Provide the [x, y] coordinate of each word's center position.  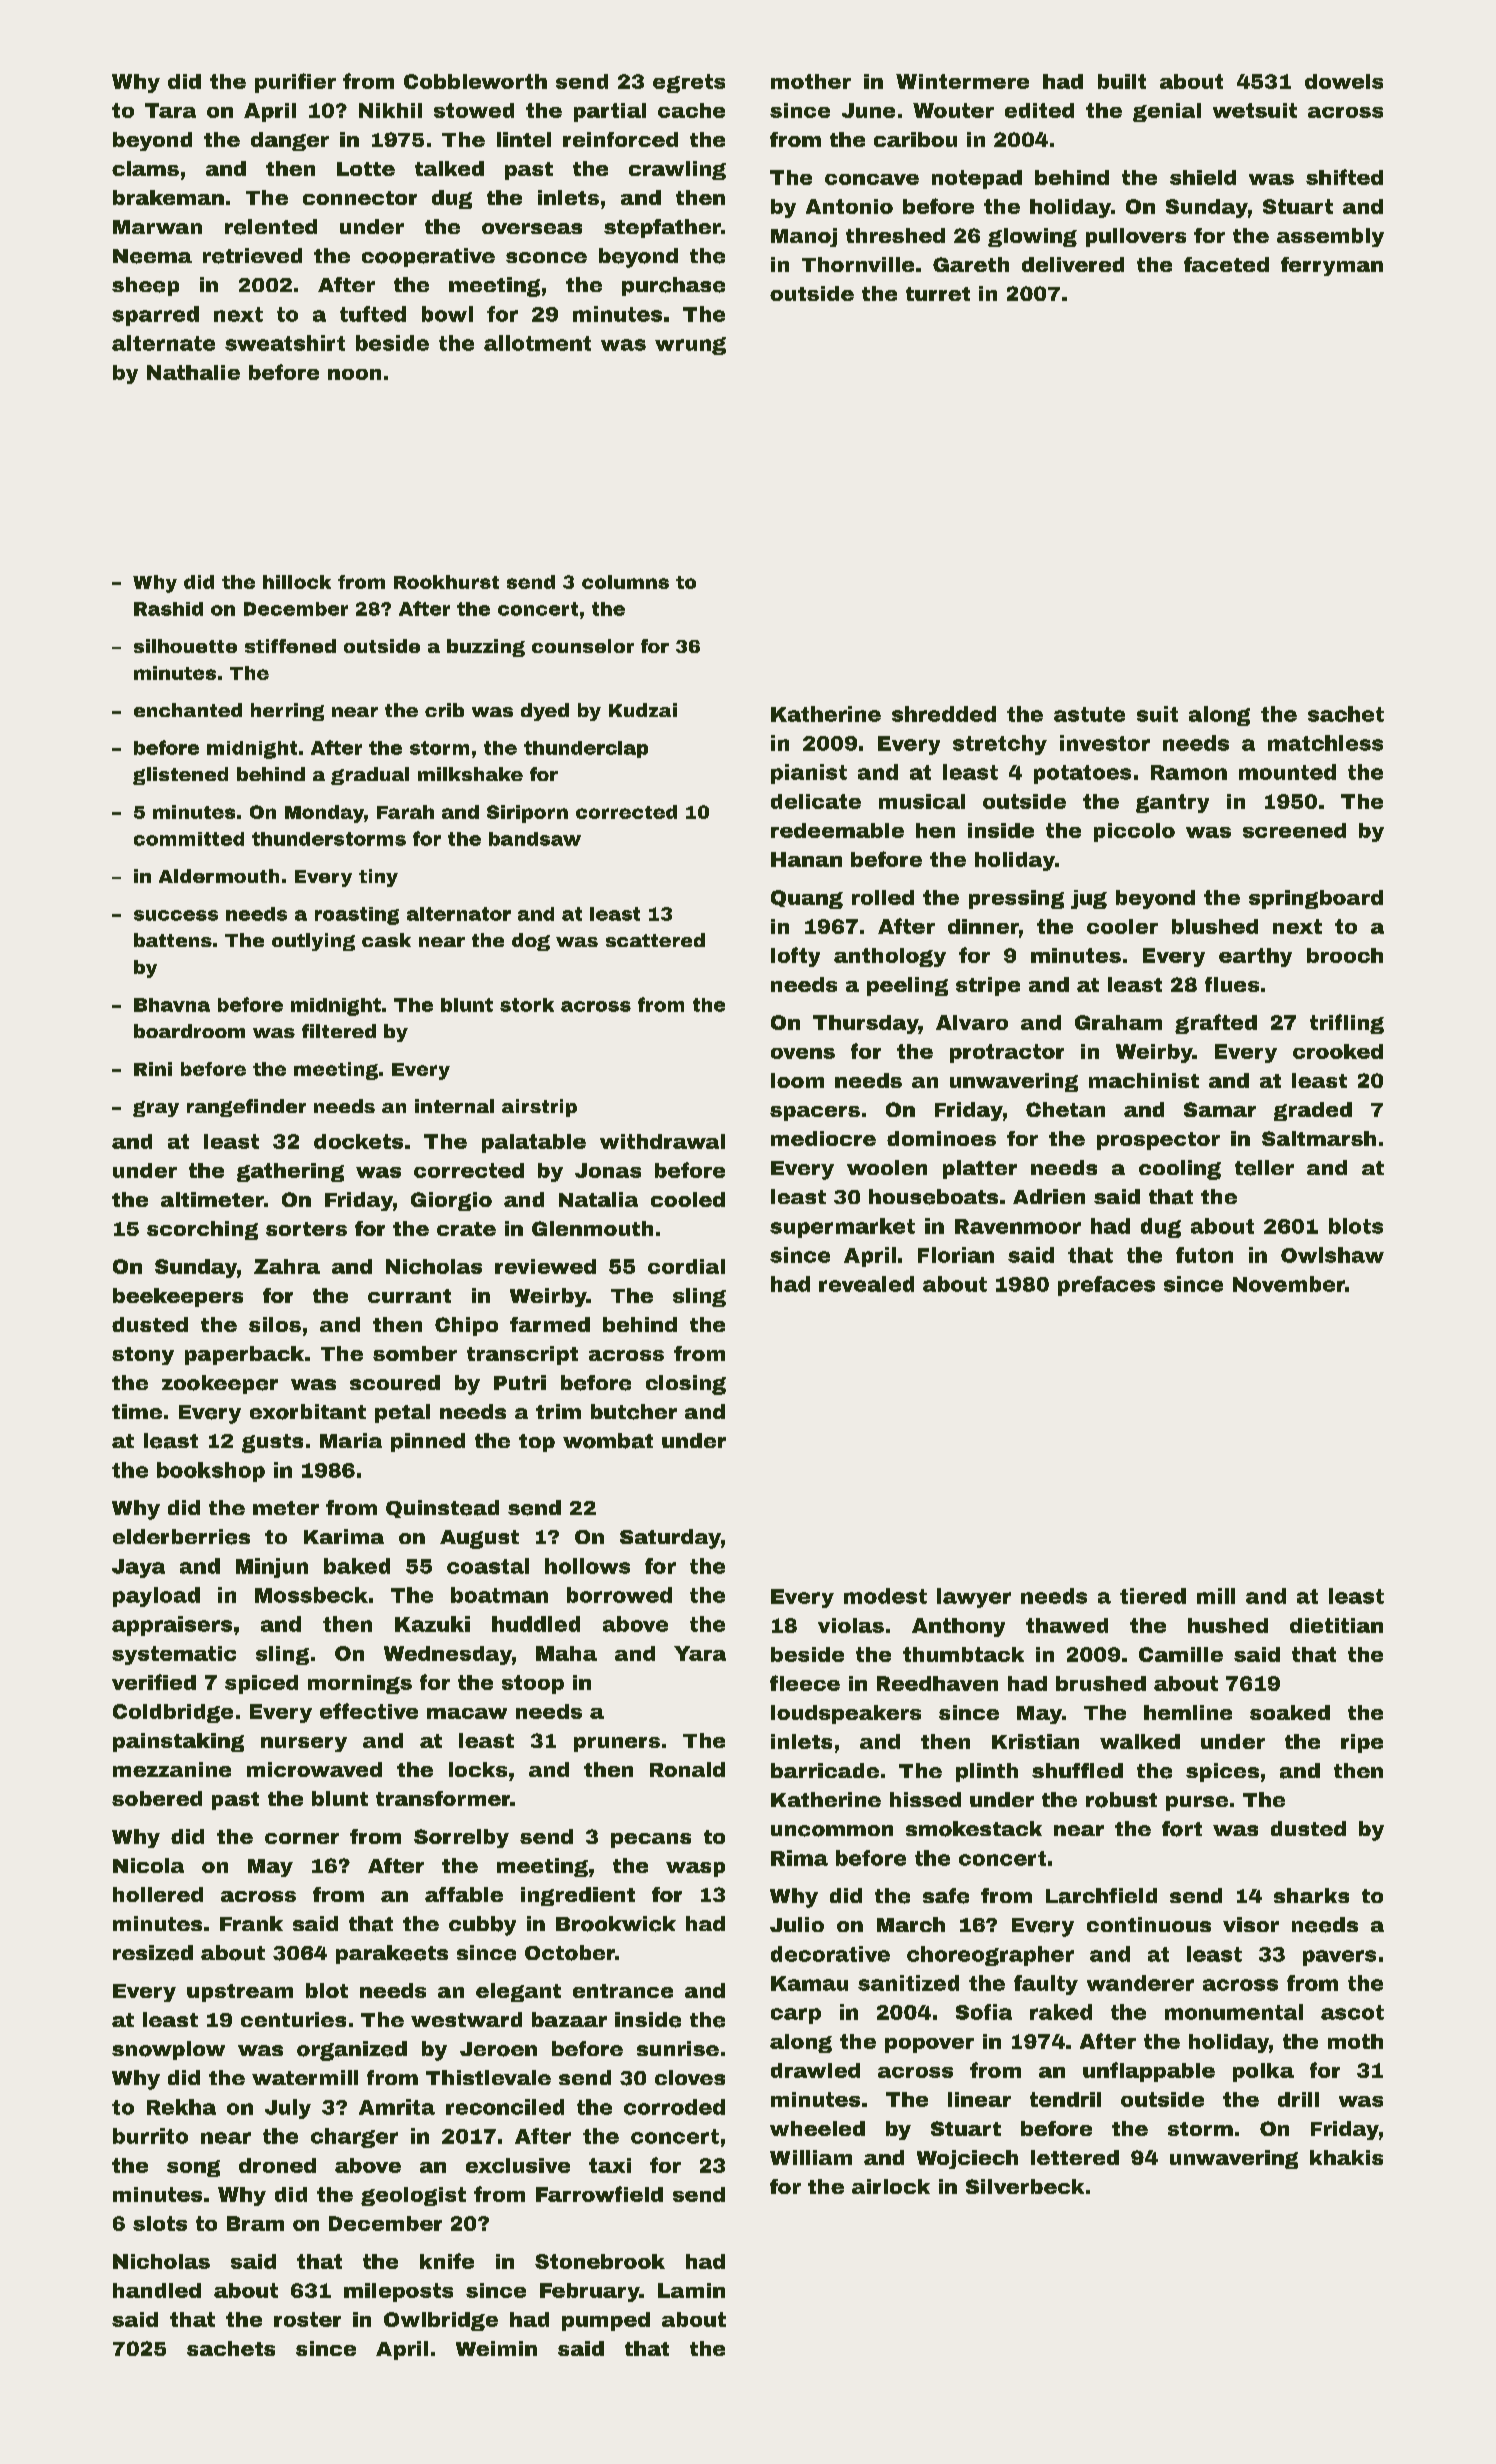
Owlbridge [441, 2321]
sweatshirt [285, 343]
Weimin [496, 2348]
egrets [689, 83]
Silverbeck [1025, 2186]
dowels [1344, 81]
